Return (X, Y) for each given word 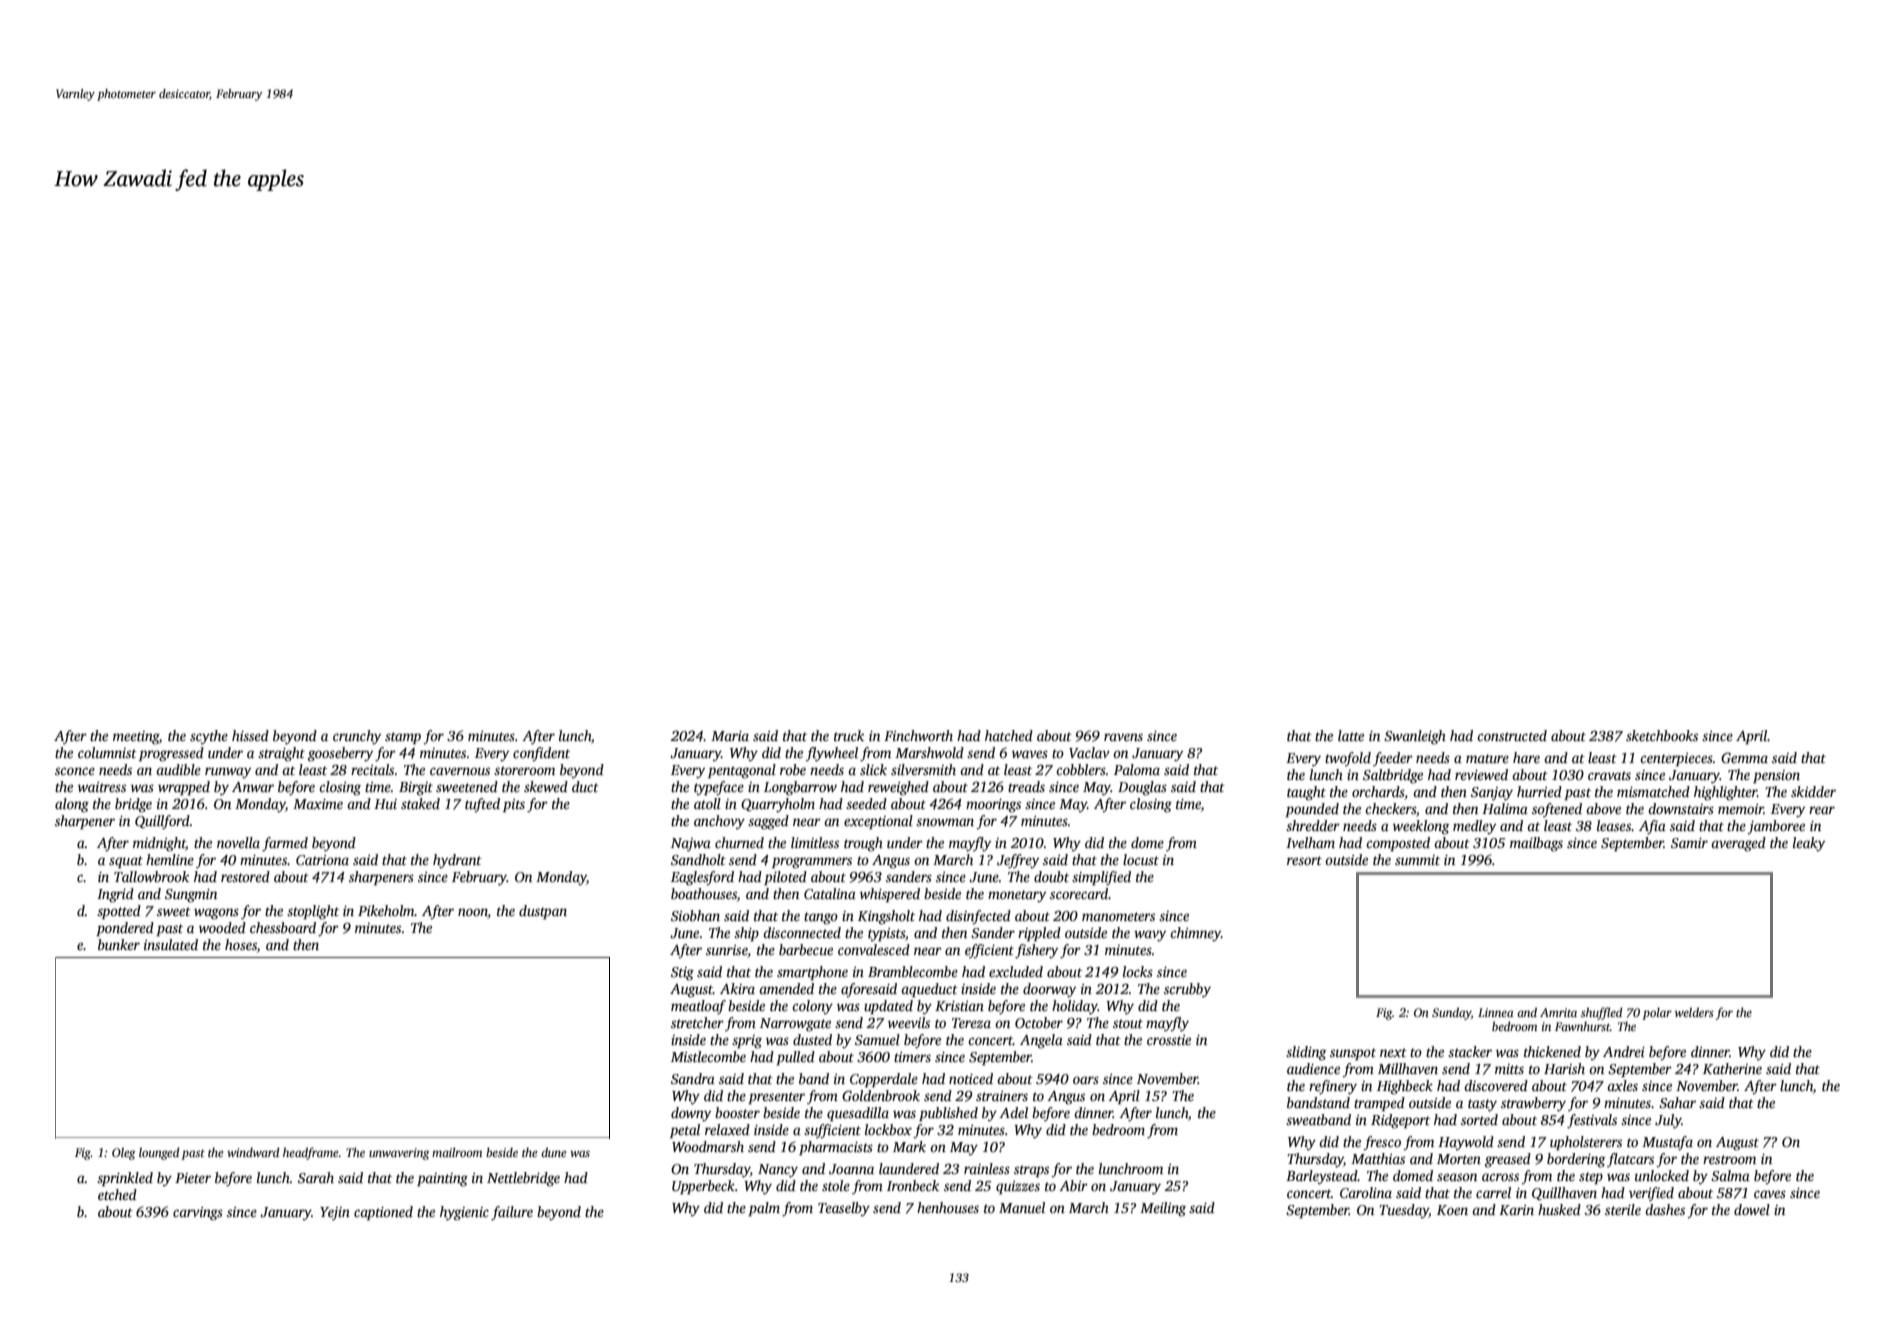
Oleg (123, 1153)
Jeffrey (1018, 861)
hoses (241, 944)
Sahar (1677, 1102)
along (72, 805)
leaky (1809, 844)
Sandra (693, 1078)
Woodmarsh (708, 1146)
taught (1306, 793)
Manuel (1022, 1207)
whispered (890, 895)
